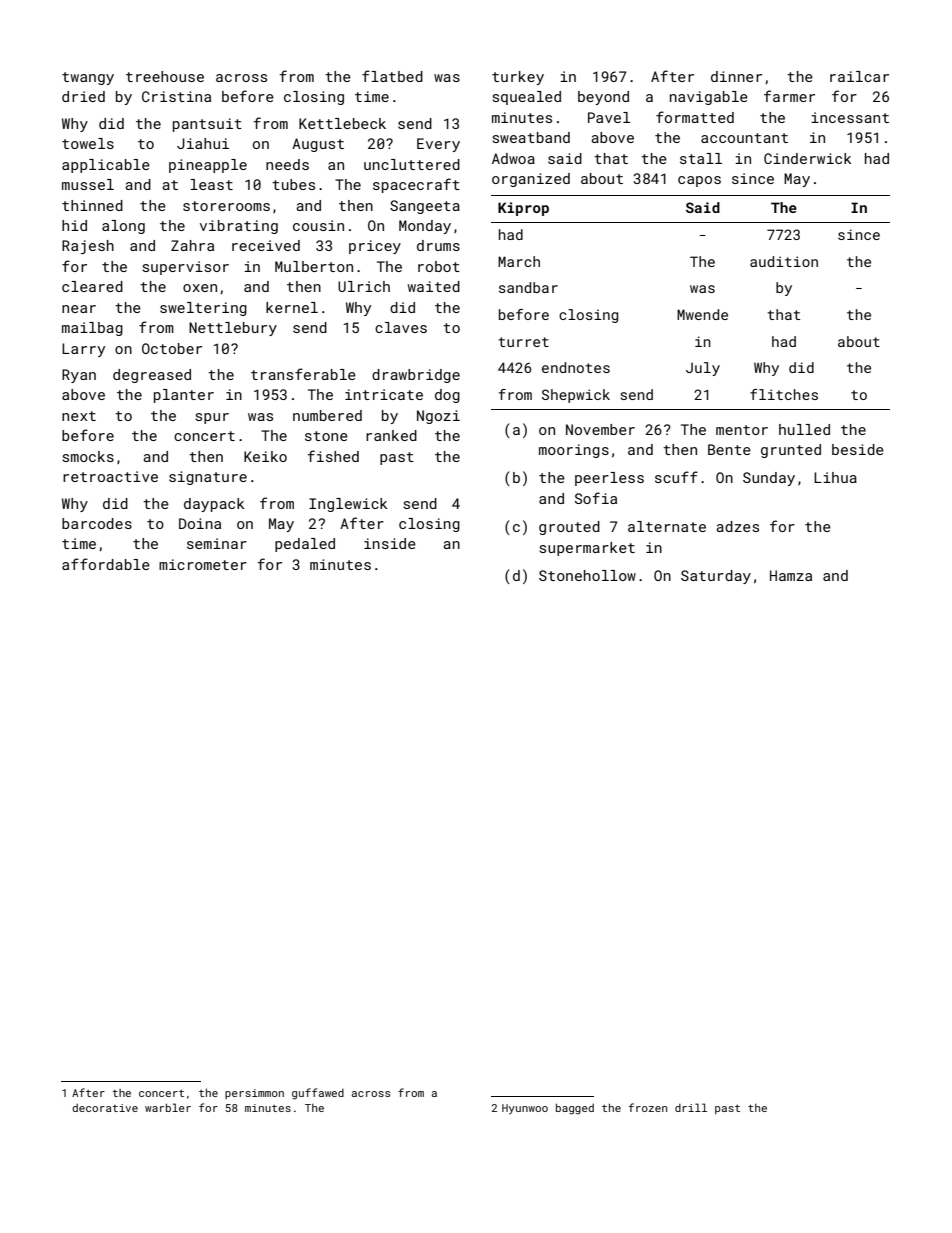  I want to click on drums, so click(438, 245).
